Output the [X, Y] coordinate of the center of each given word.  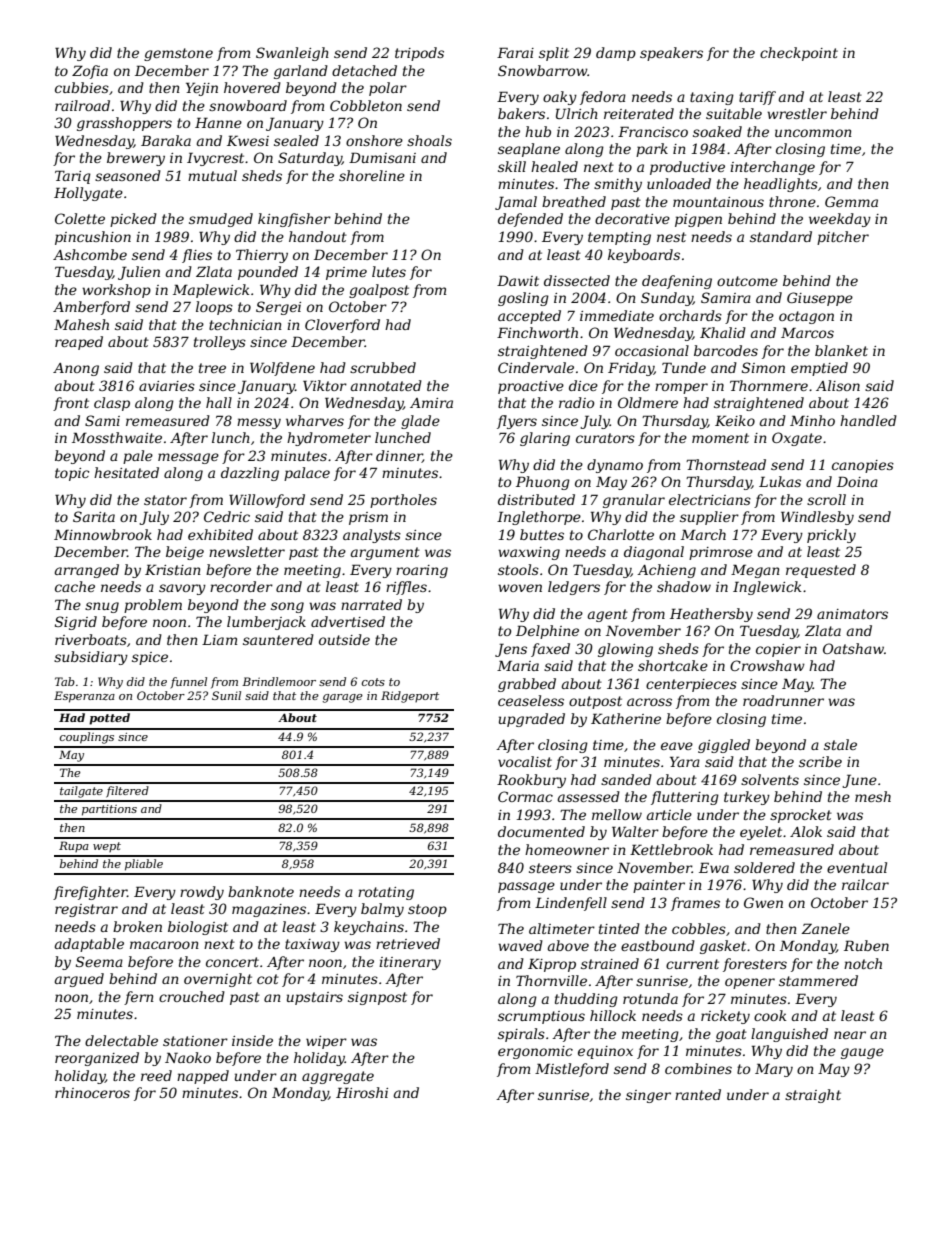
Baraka [166, 140]
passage [526, 887]
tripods [419, 54]
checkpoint [799, 54]
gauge [862, 1053]
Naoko [188, 1057]
